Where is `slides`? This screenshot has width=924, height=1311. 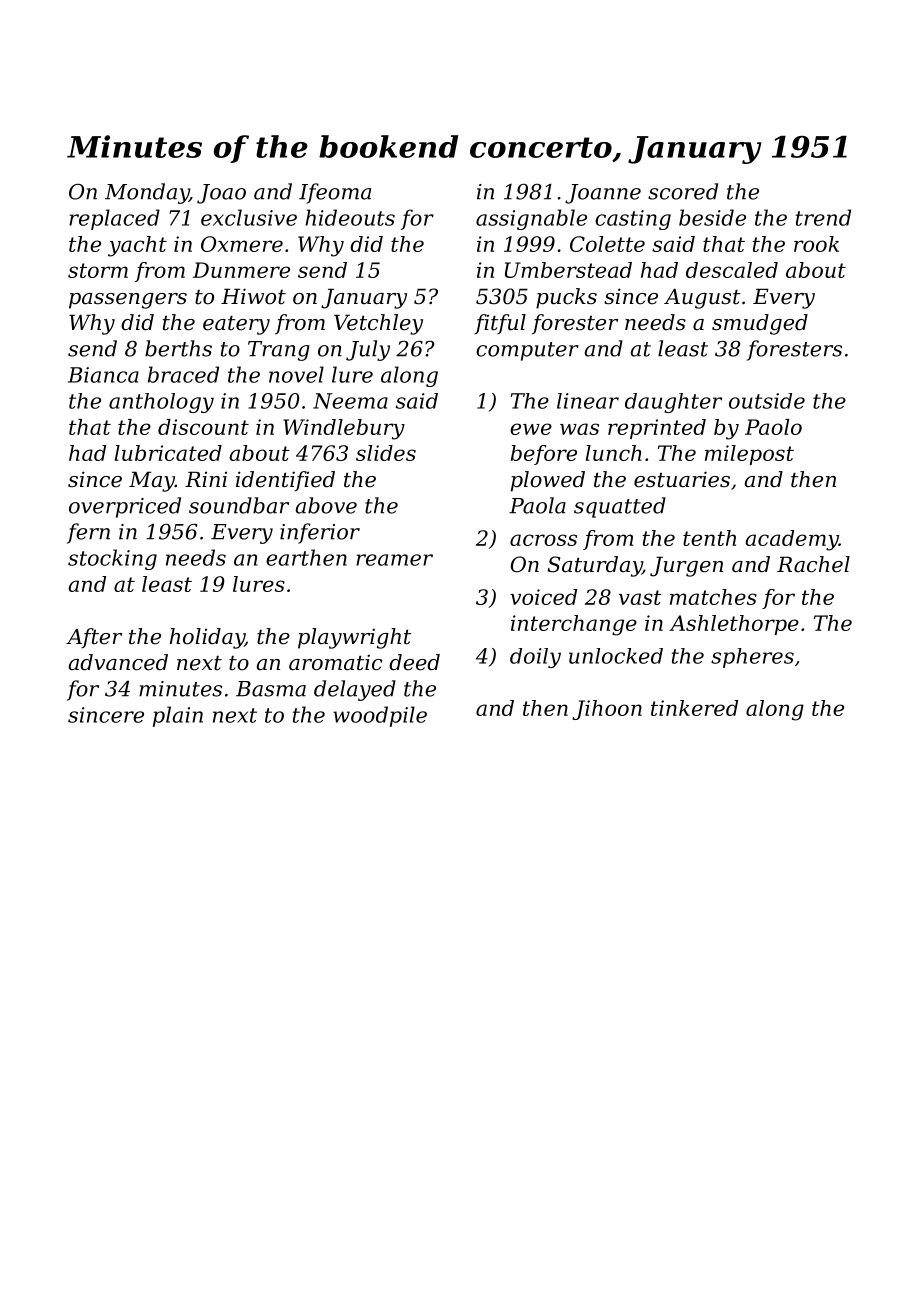
slides is located at coordinates (386, 453).
